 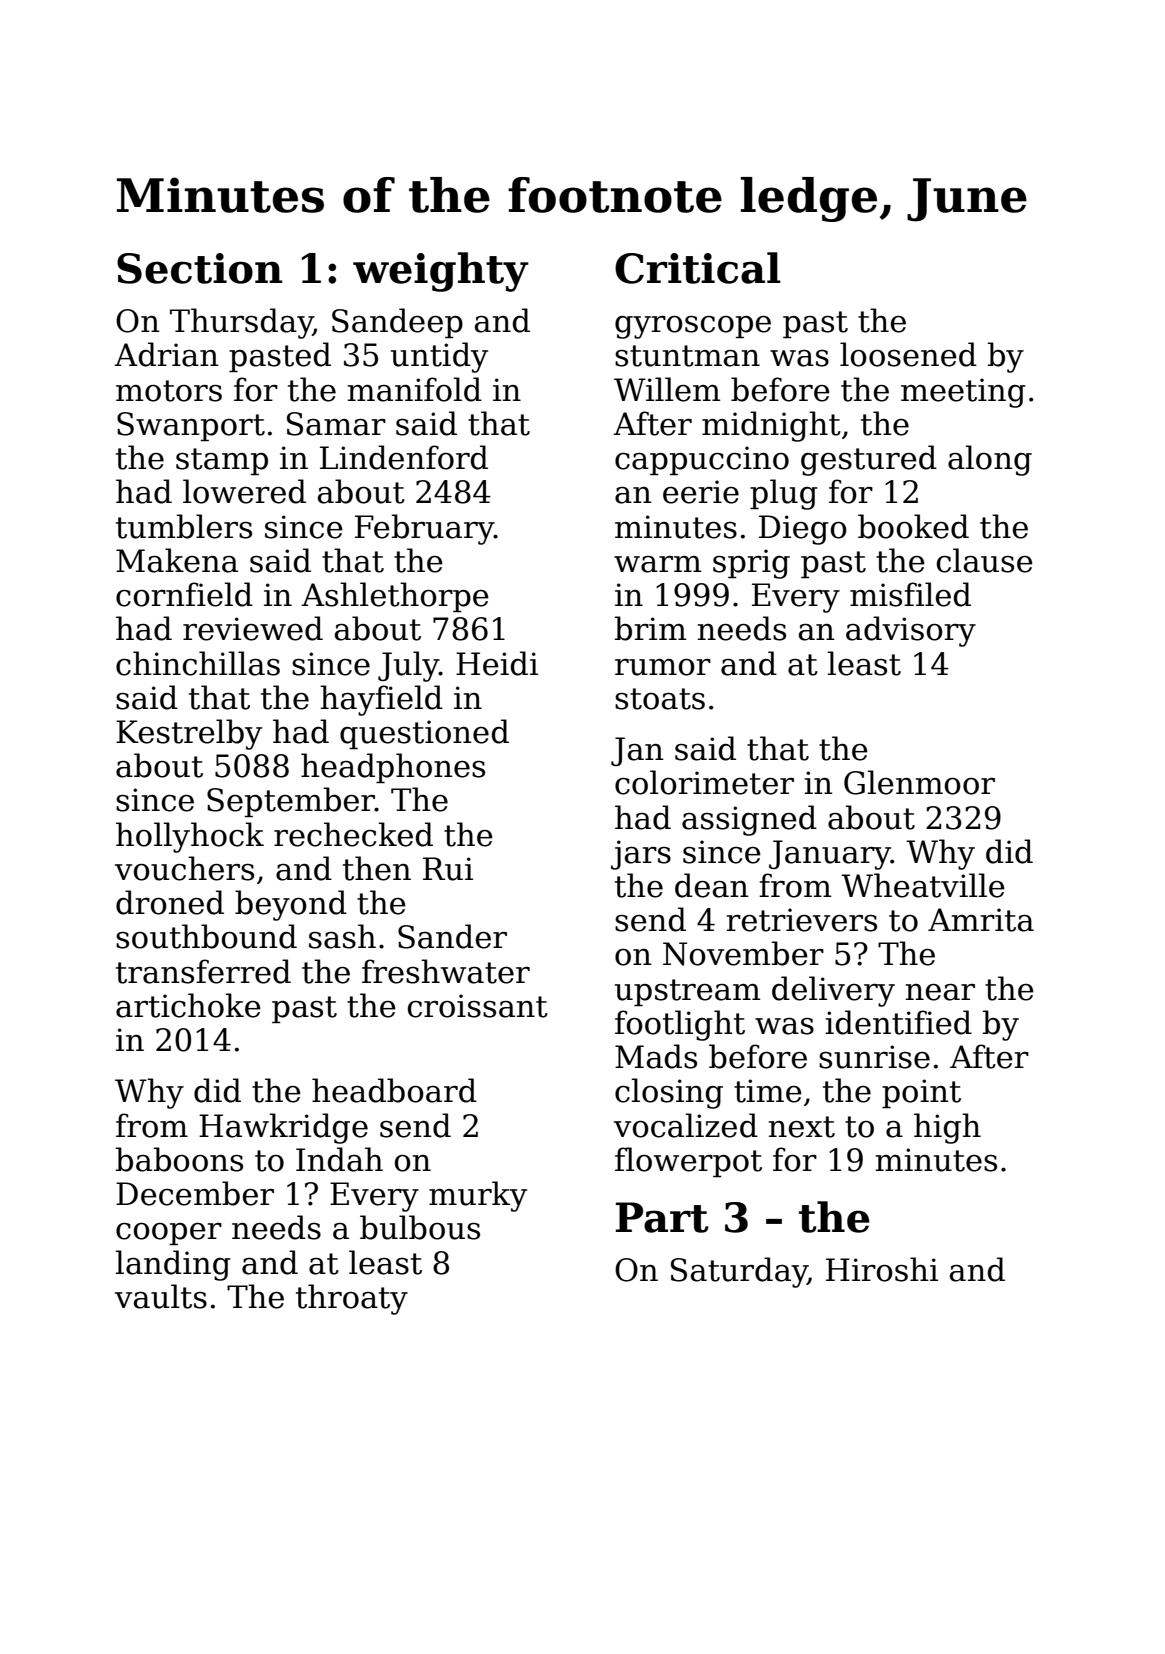 What do you see at coordinates (478, 1006) in the document?
I see `croissant` at bounding box center [478, 1006].
